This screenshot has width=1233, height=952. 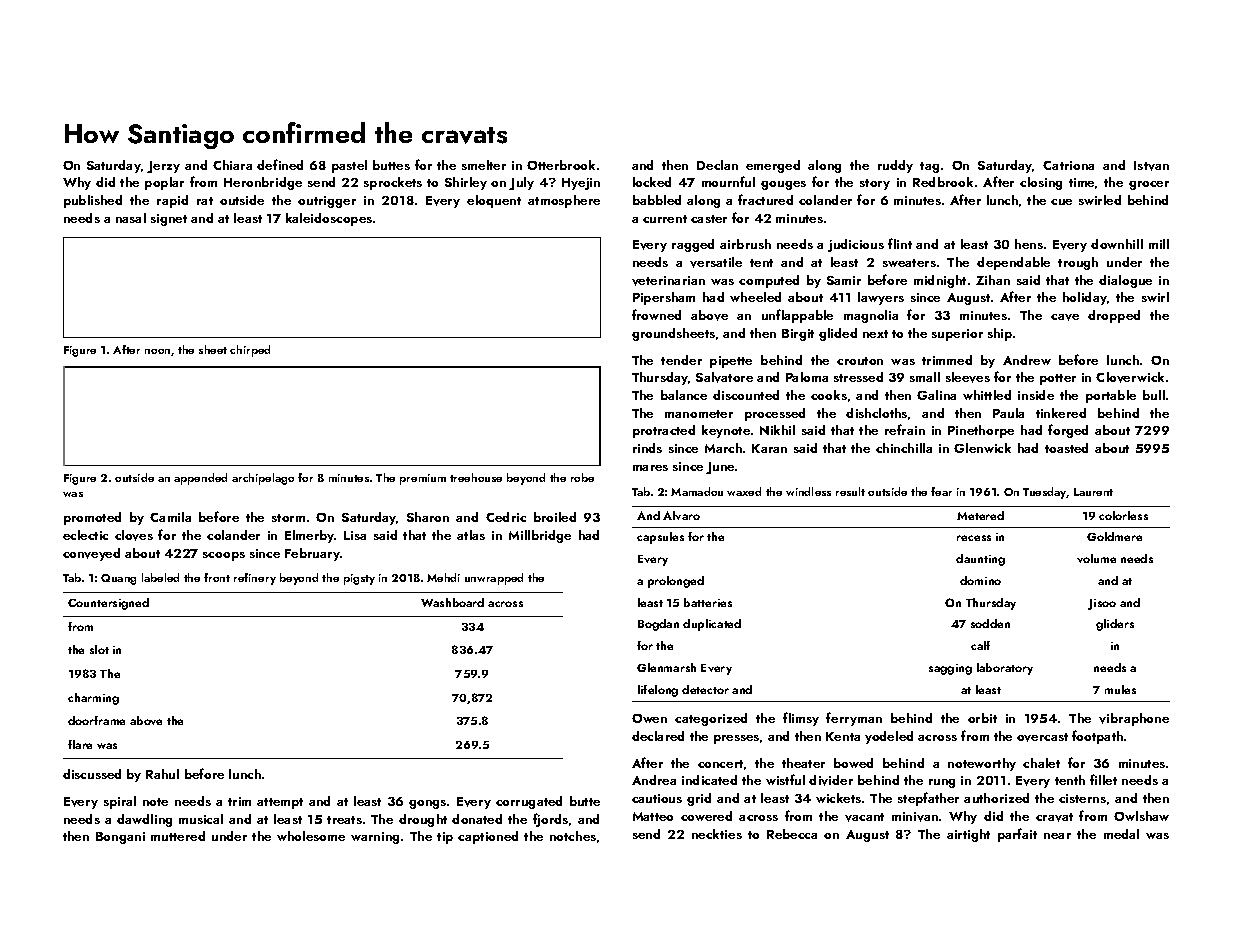 I want to click on sweaters, so click(x=909, y=263).
